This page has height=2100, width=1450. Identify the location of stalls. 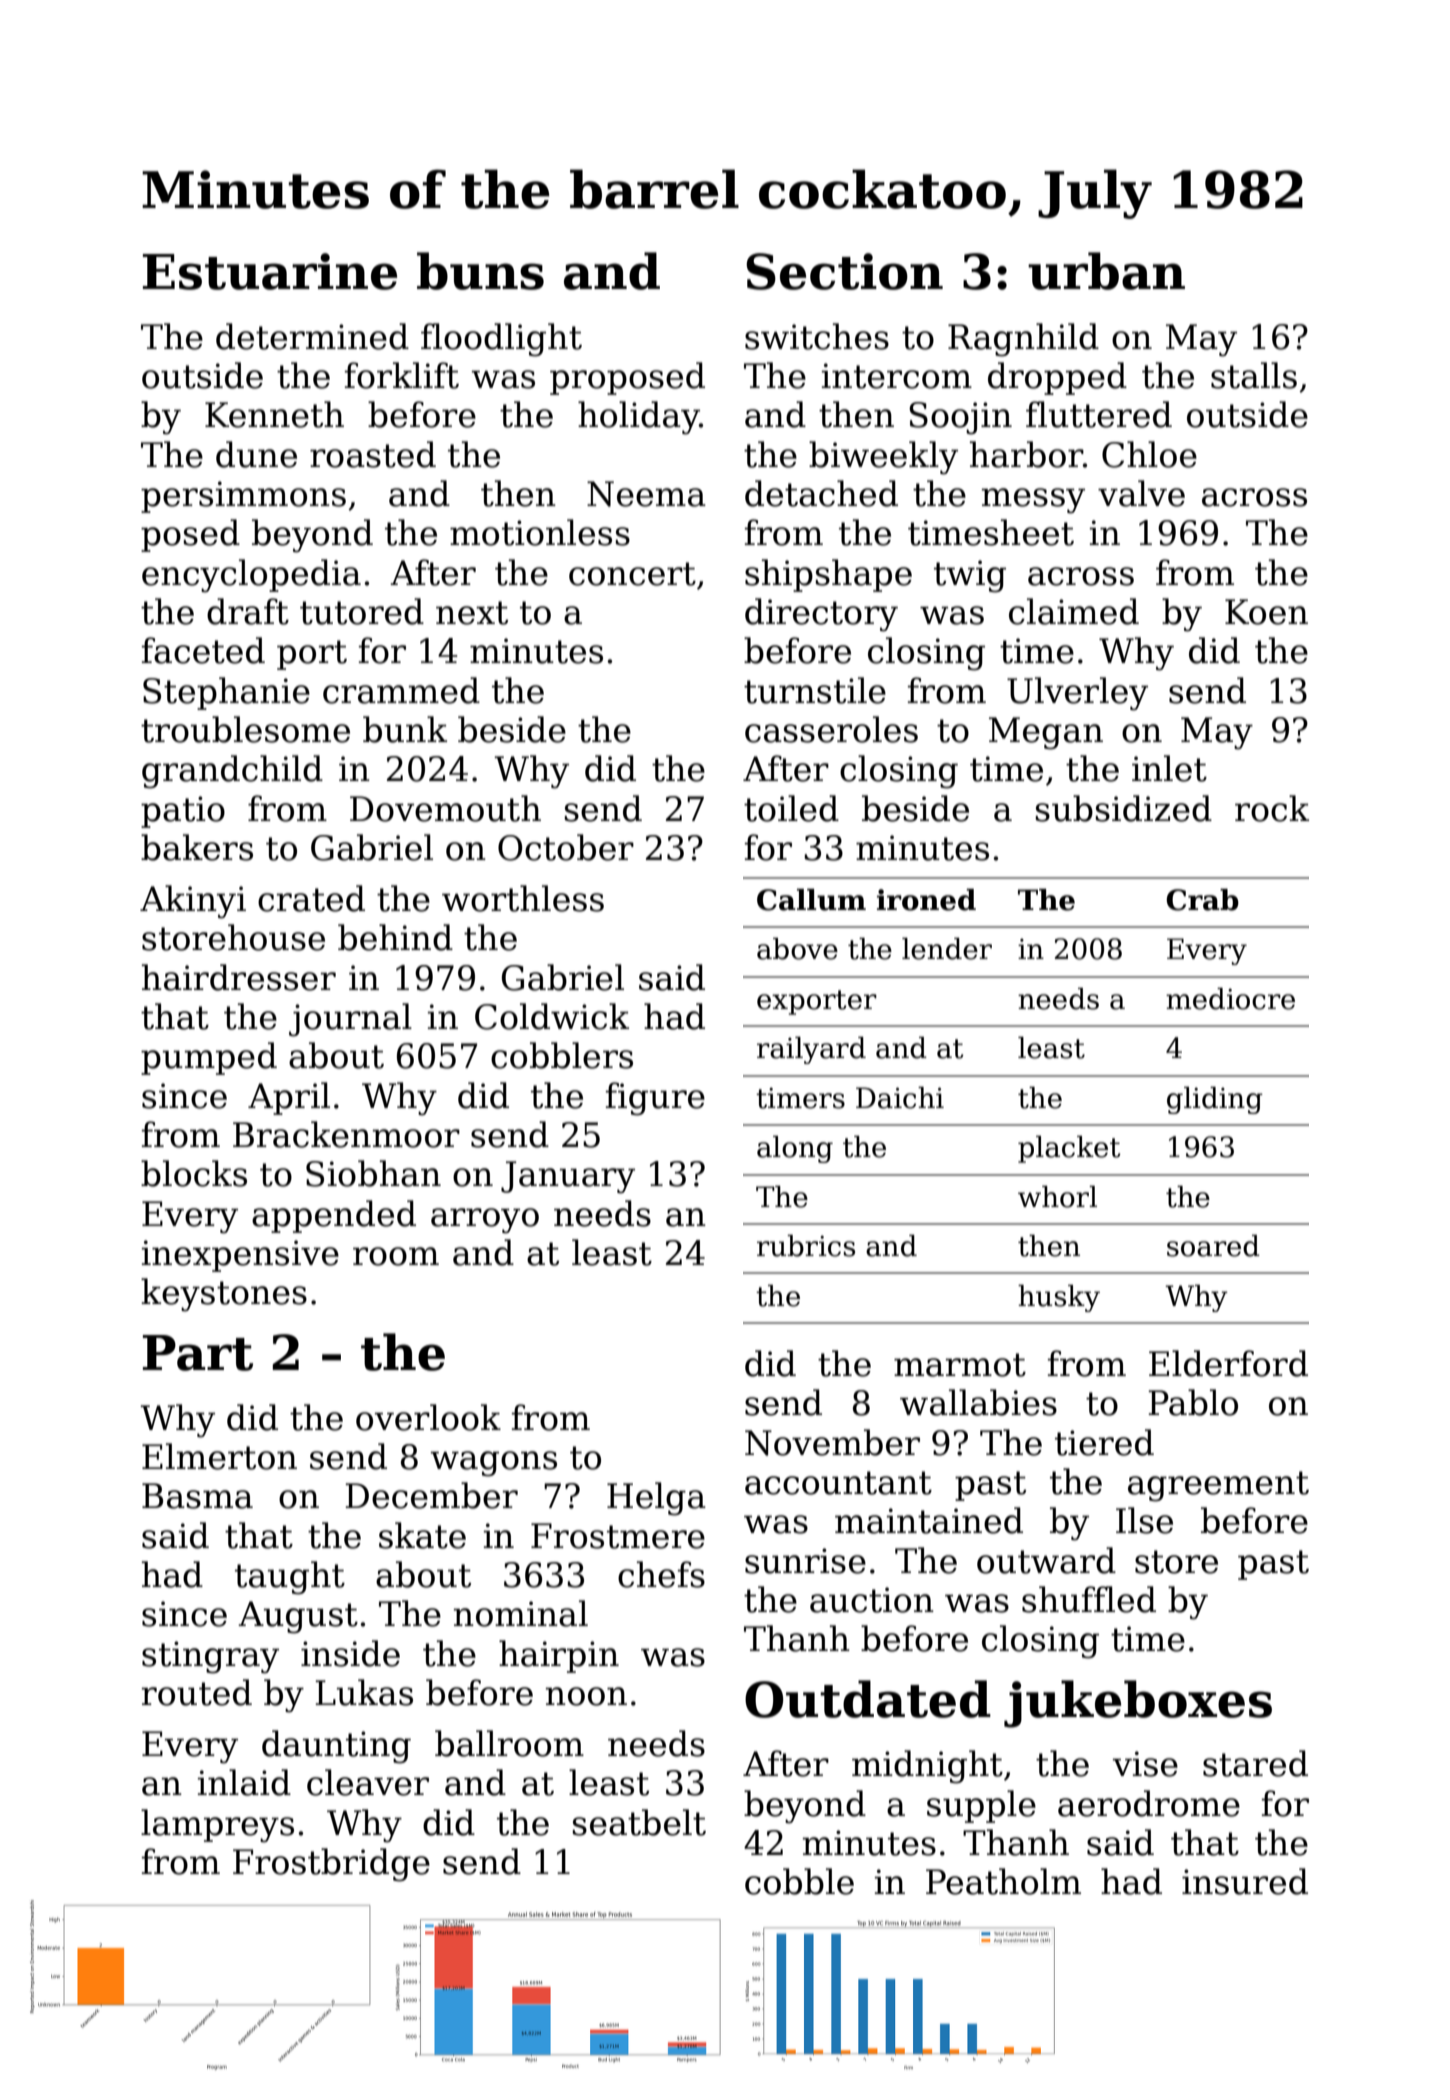
(1254, 375).
